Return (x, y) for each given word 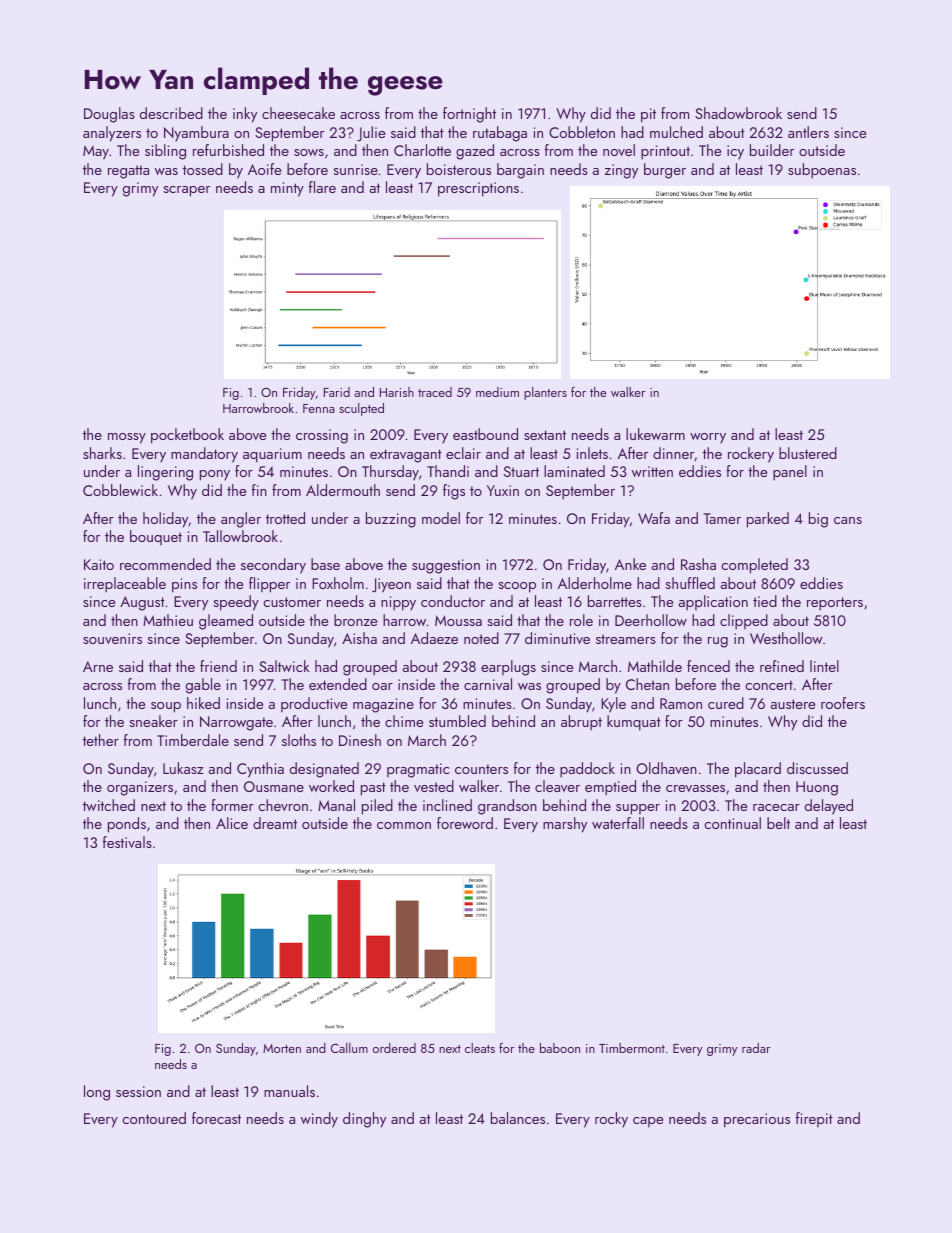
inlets (592, 453)
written (652, 471)
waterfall (618, 823)
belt (778, 823)
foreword (465, 823)
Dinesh (360, 740)
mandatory (204, 455)
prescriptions (478, 189)
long (97, 1093)
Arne (98, 666)
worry (708, 438)
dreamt (275, 823)
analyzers (112, 134)
